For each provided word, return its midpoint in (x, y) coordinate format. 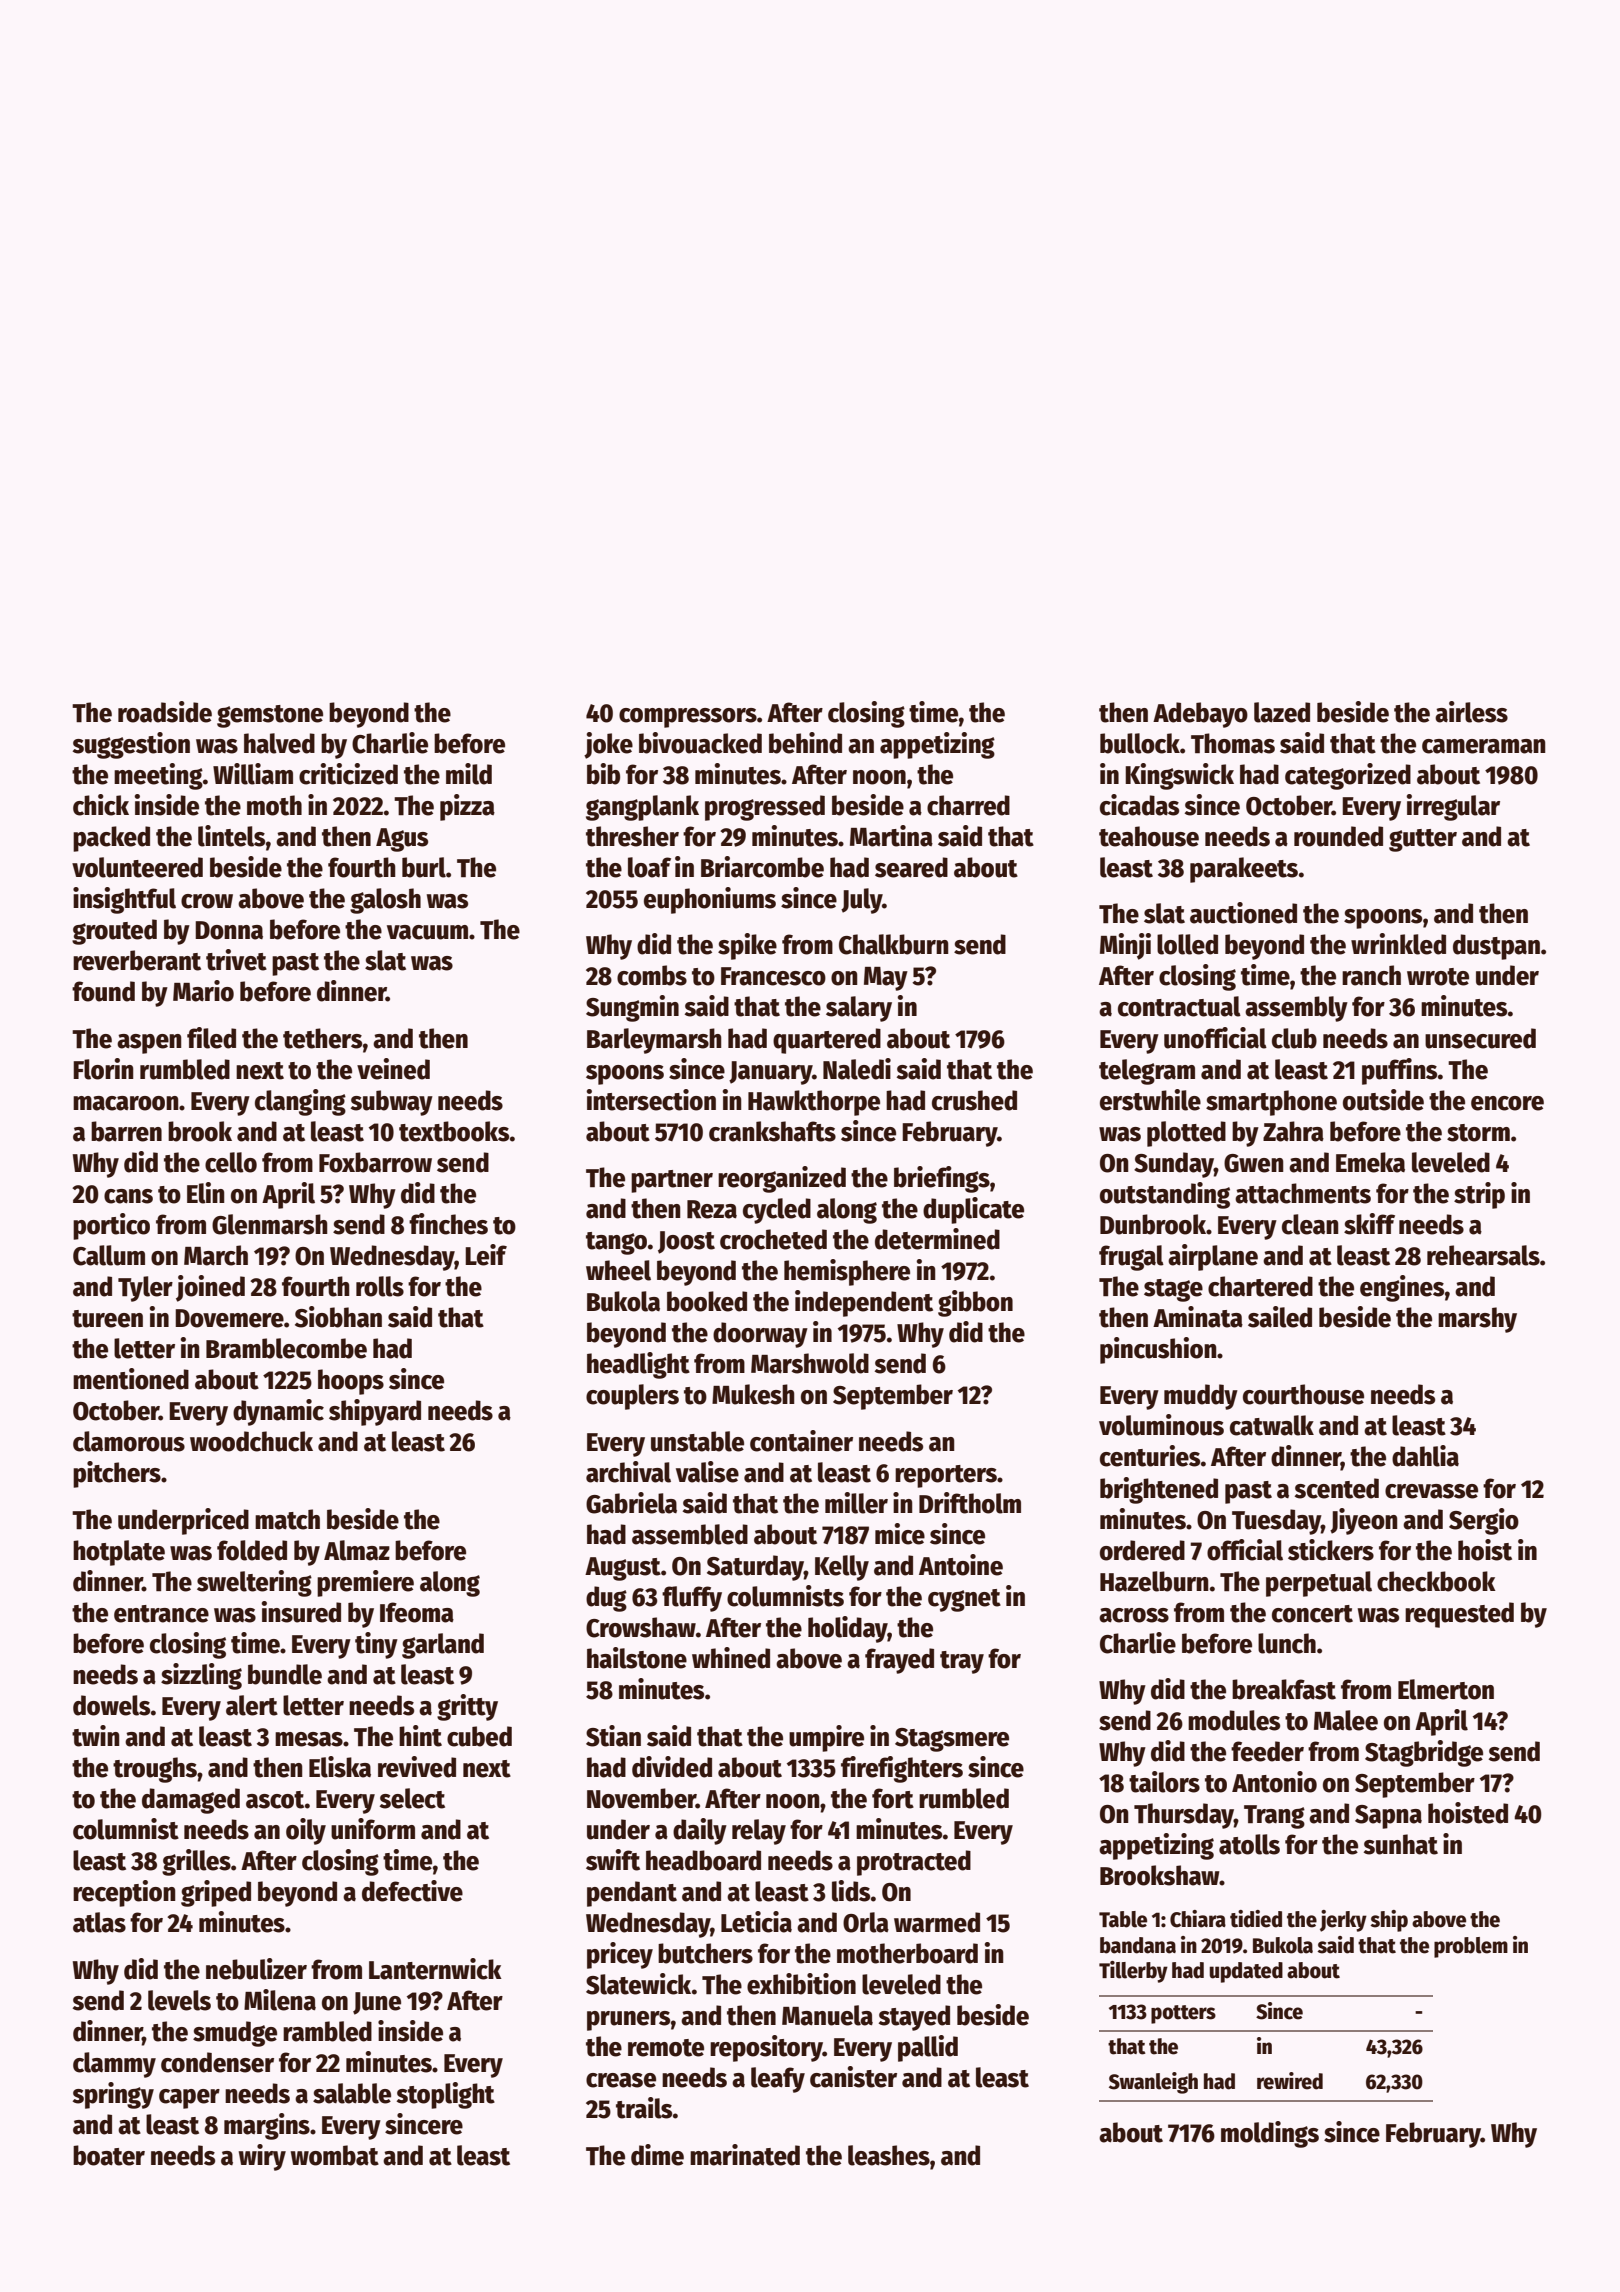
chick (101, 805)
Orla (866, 1922)
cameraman (1484, 746)
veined (393, 1069)
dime (657, 2155)
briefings (942, 1179)
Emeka (1370, 1162)
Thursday (1184, 1816)
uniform (373, 1829)
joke (608, 745)
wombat (335, 2155)
